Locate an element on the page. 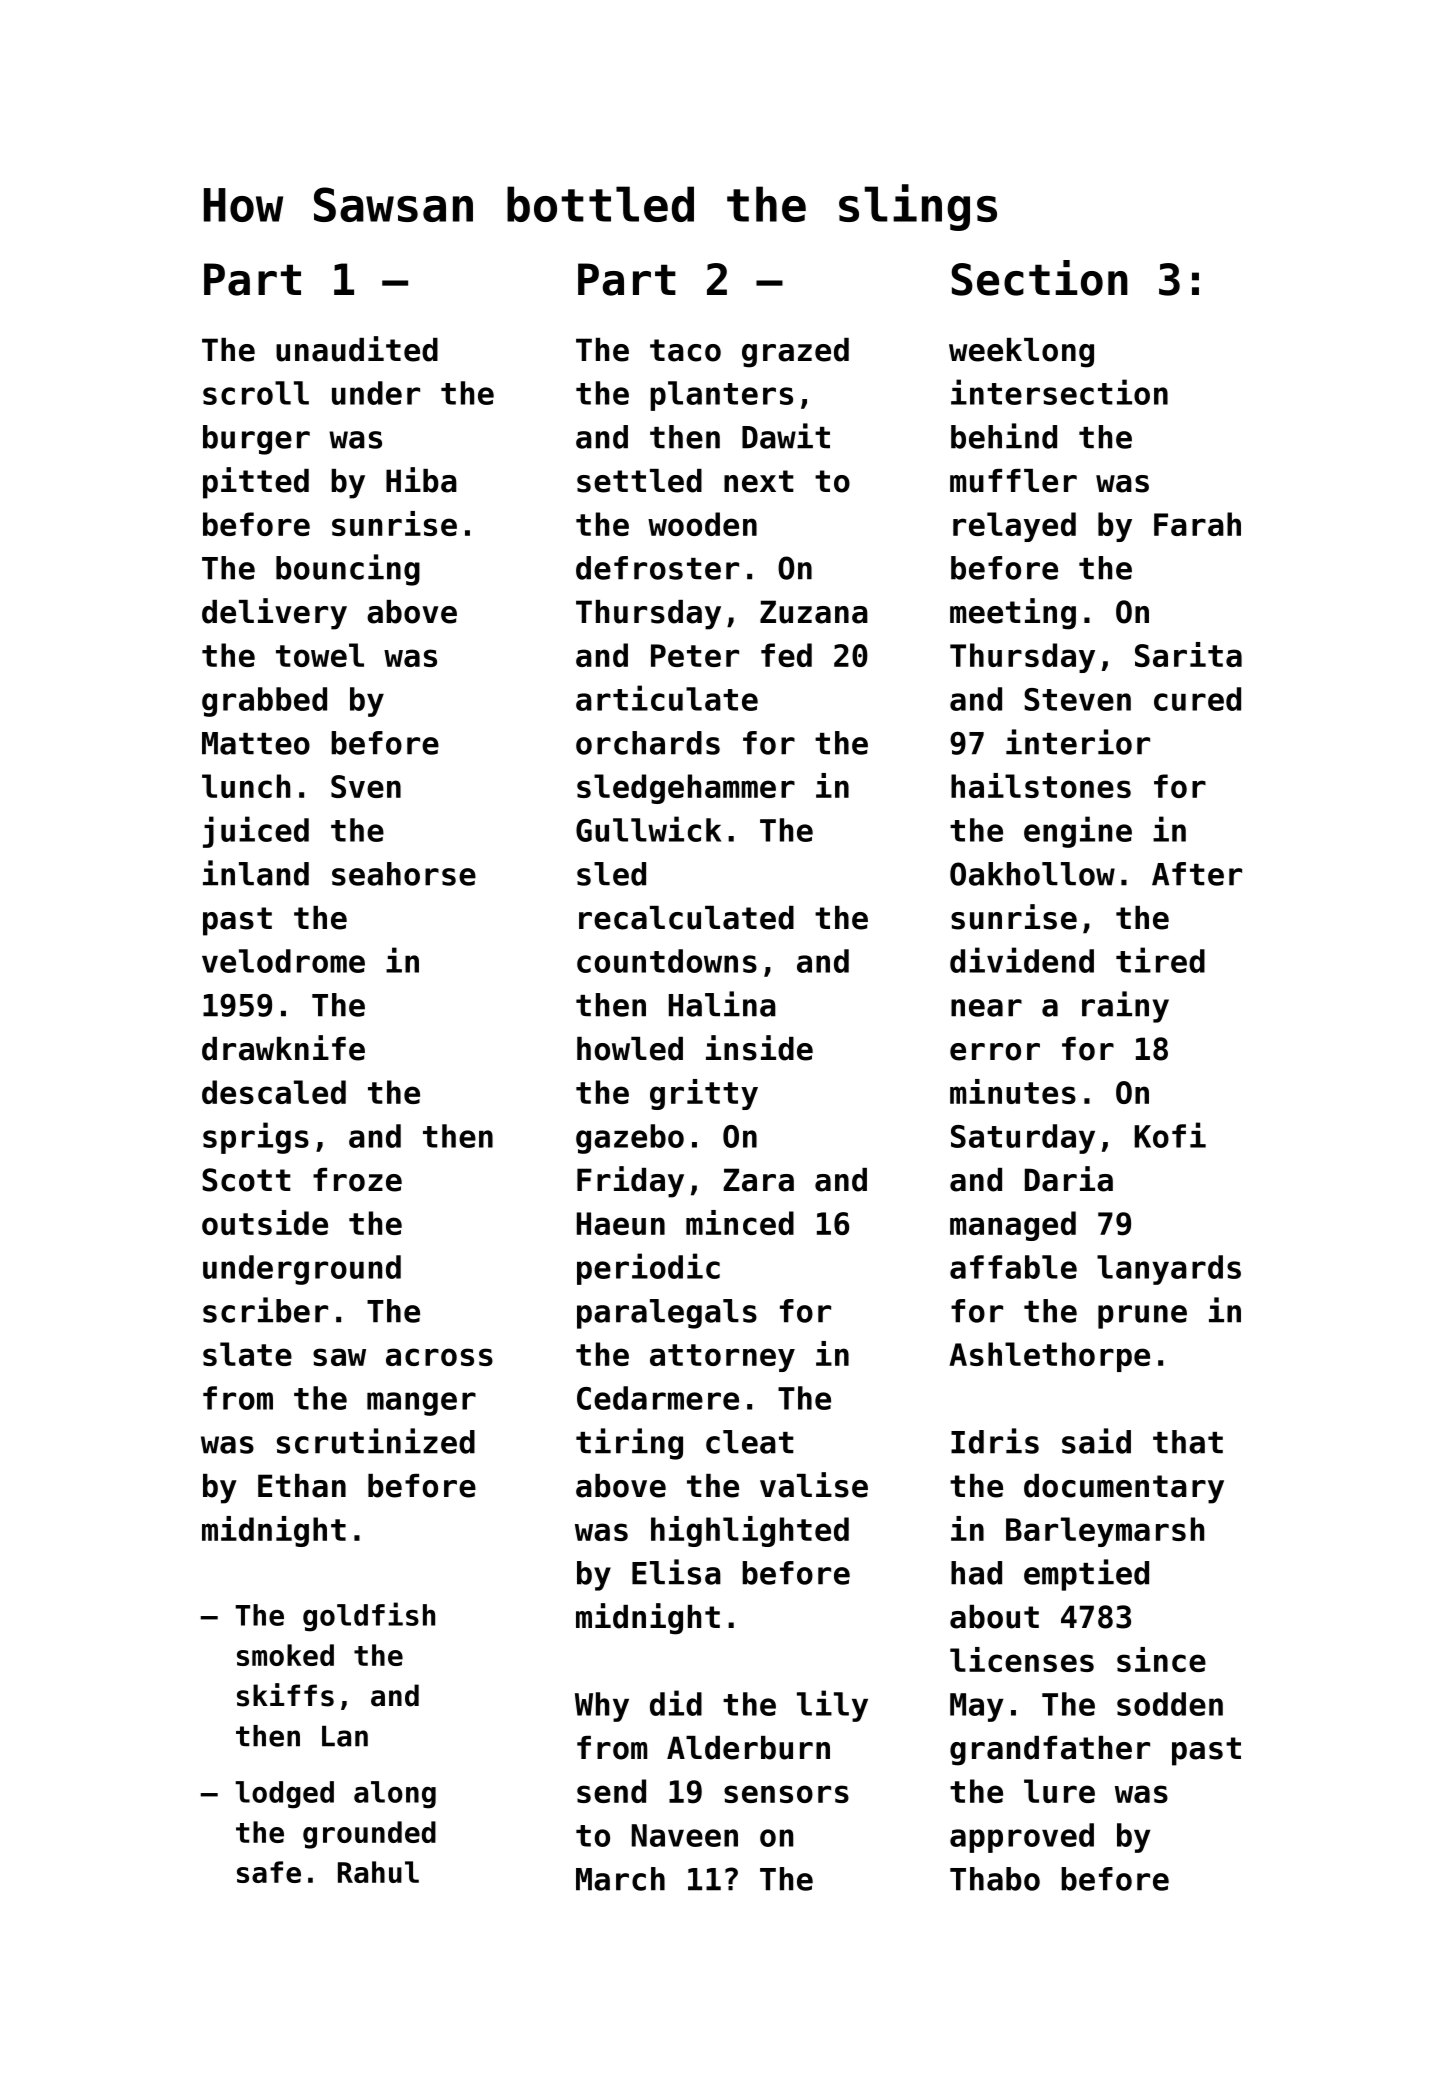  Why is located at coordinates (602, 1707).
